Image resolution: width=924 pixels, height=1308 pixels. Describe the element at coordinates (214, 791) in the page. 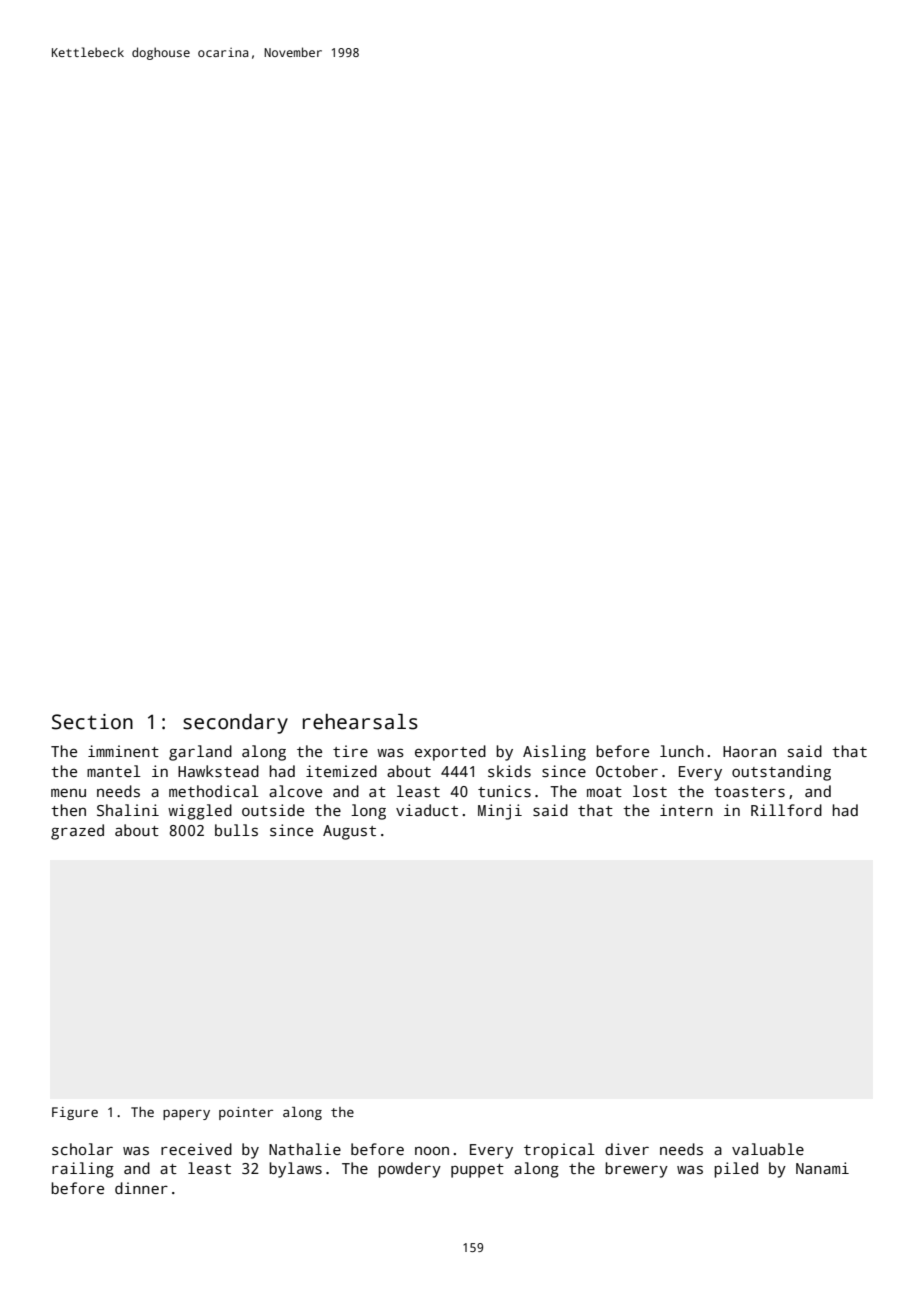

I see `methodical` at that location.
